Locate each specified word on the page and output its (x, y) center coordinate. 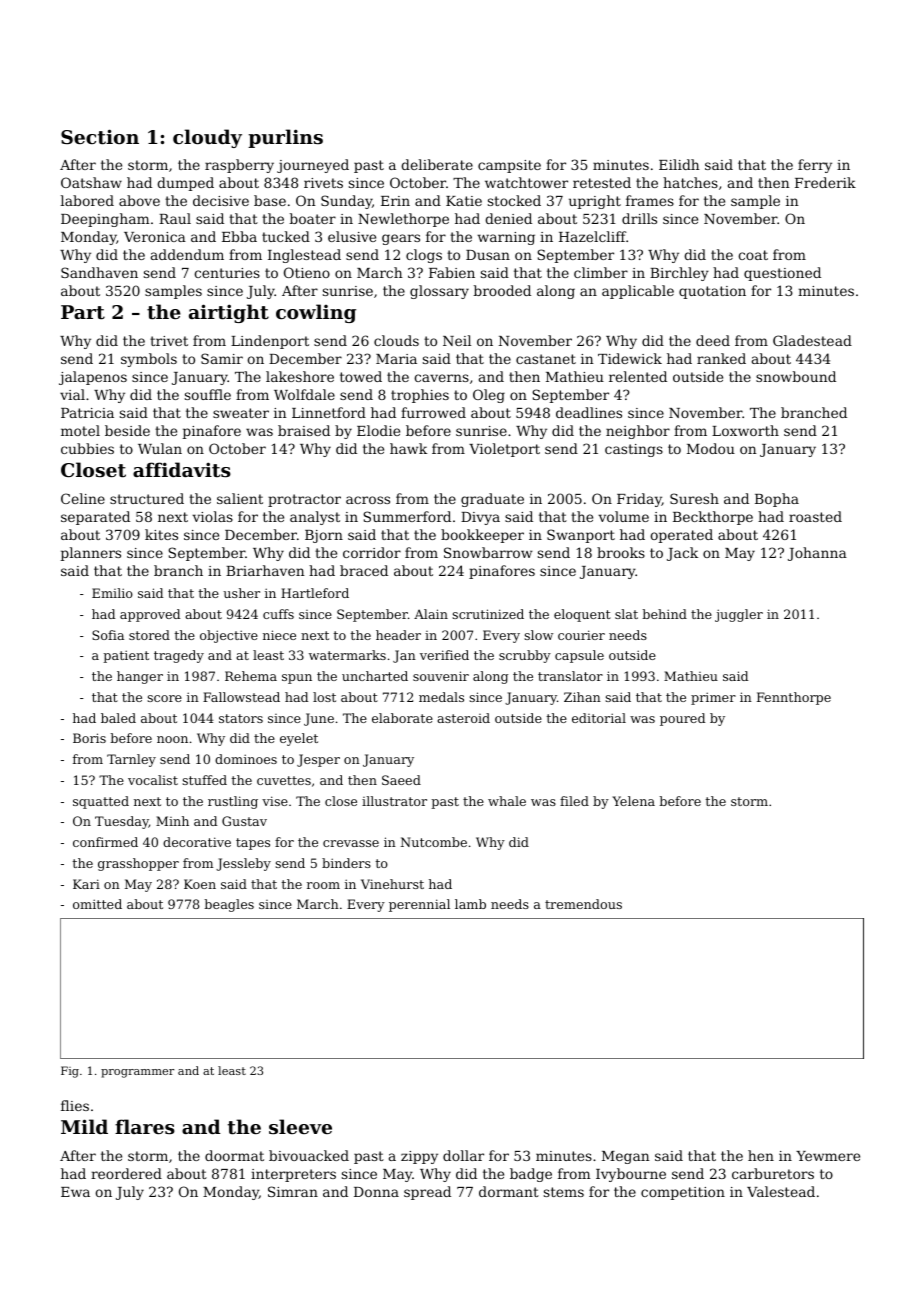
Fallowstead (241, 697)
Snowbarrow (488, 552)
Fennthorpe (794, 698)
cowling (316, 313)
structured (147, 498)
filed (574, 801)
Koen (200, 884)
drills (639, 218)
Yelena (633, 801)
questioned (782, 274)
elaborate (402, 718)
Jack (682, 554)
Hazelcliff (592, 236)
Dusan (488, 255)
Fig (70, 1072)
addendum (187, 254)
